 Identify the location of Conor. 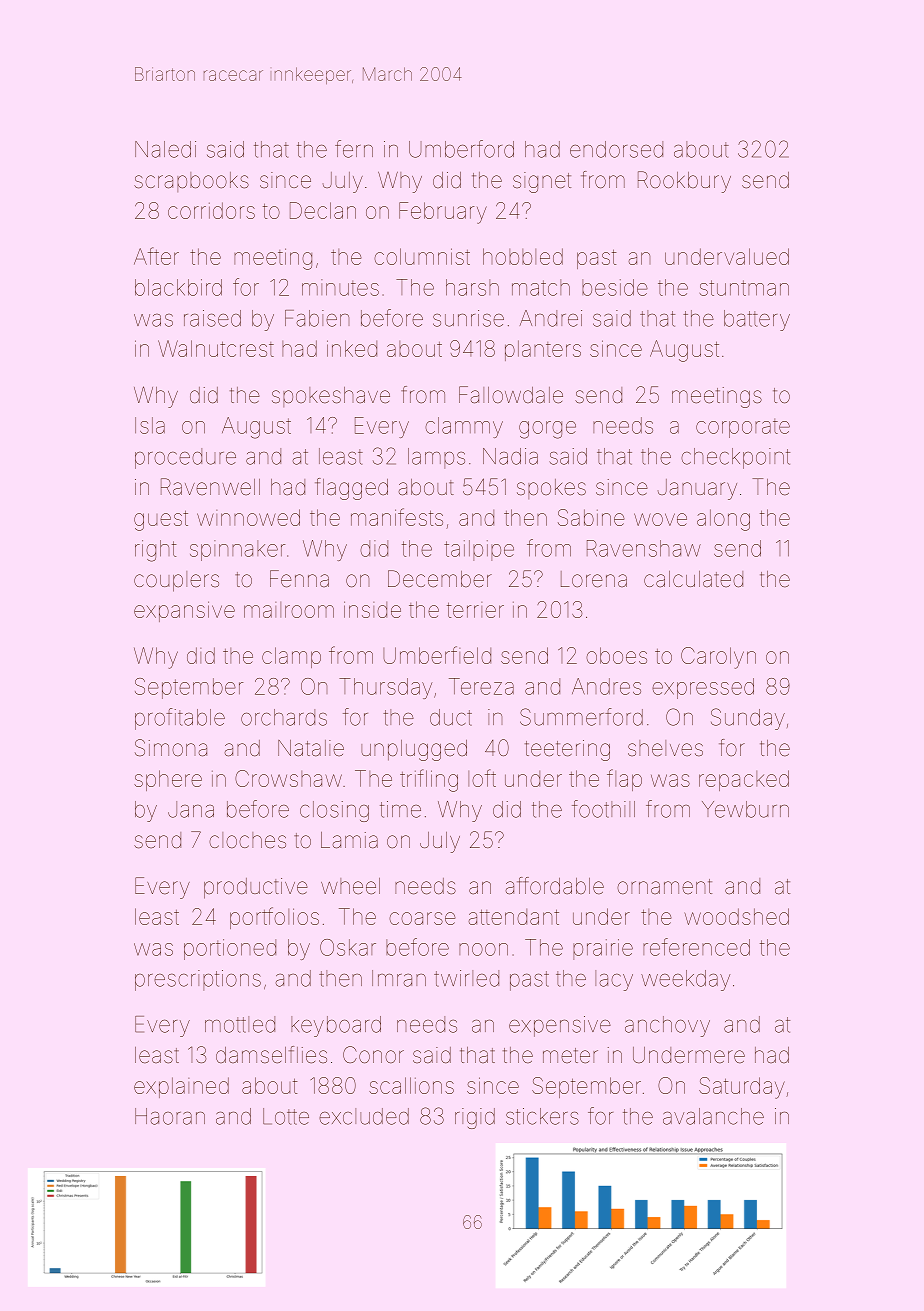
(373, 1054).
